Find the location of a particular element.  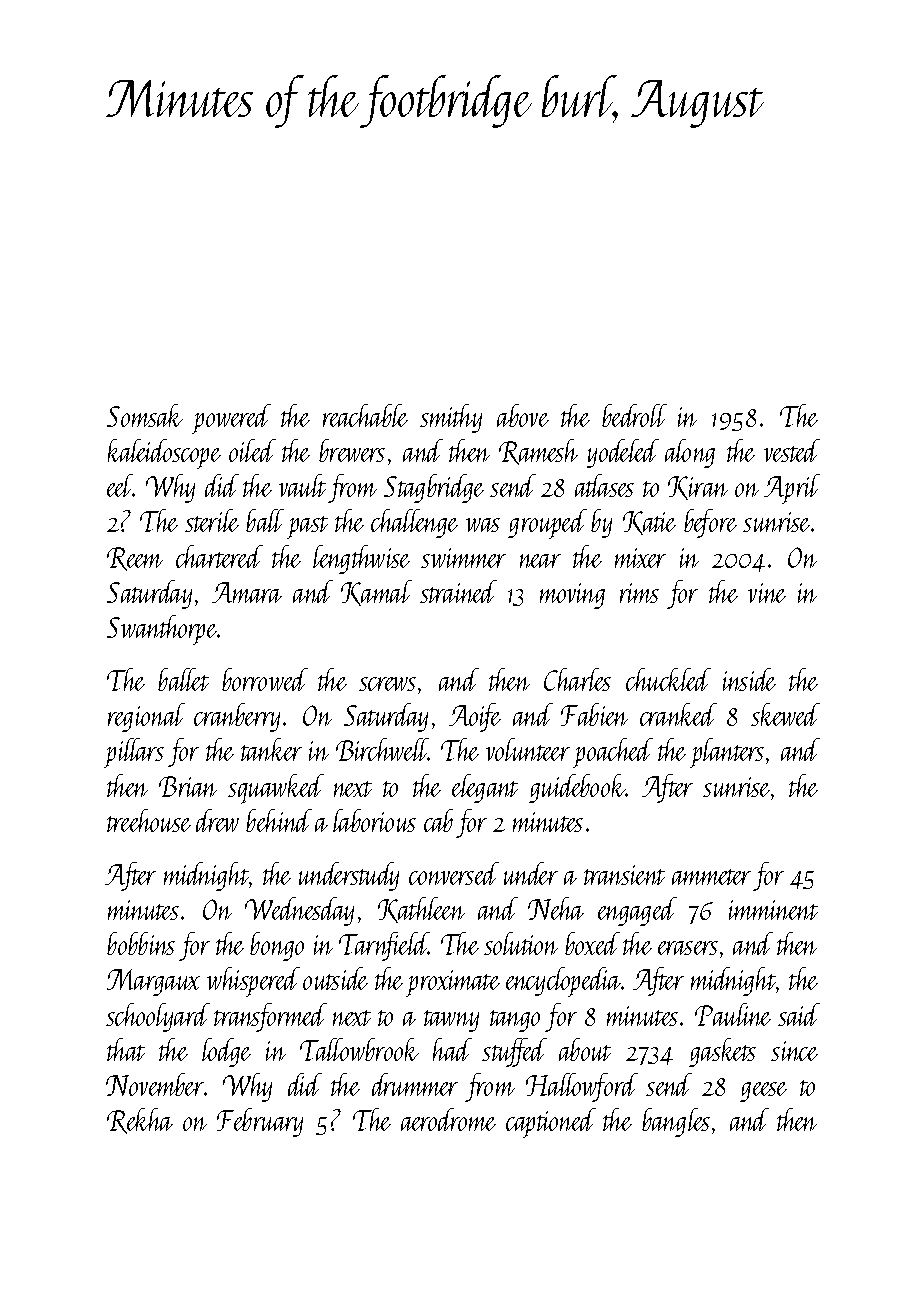

above is located at coordinates (523, 415).
